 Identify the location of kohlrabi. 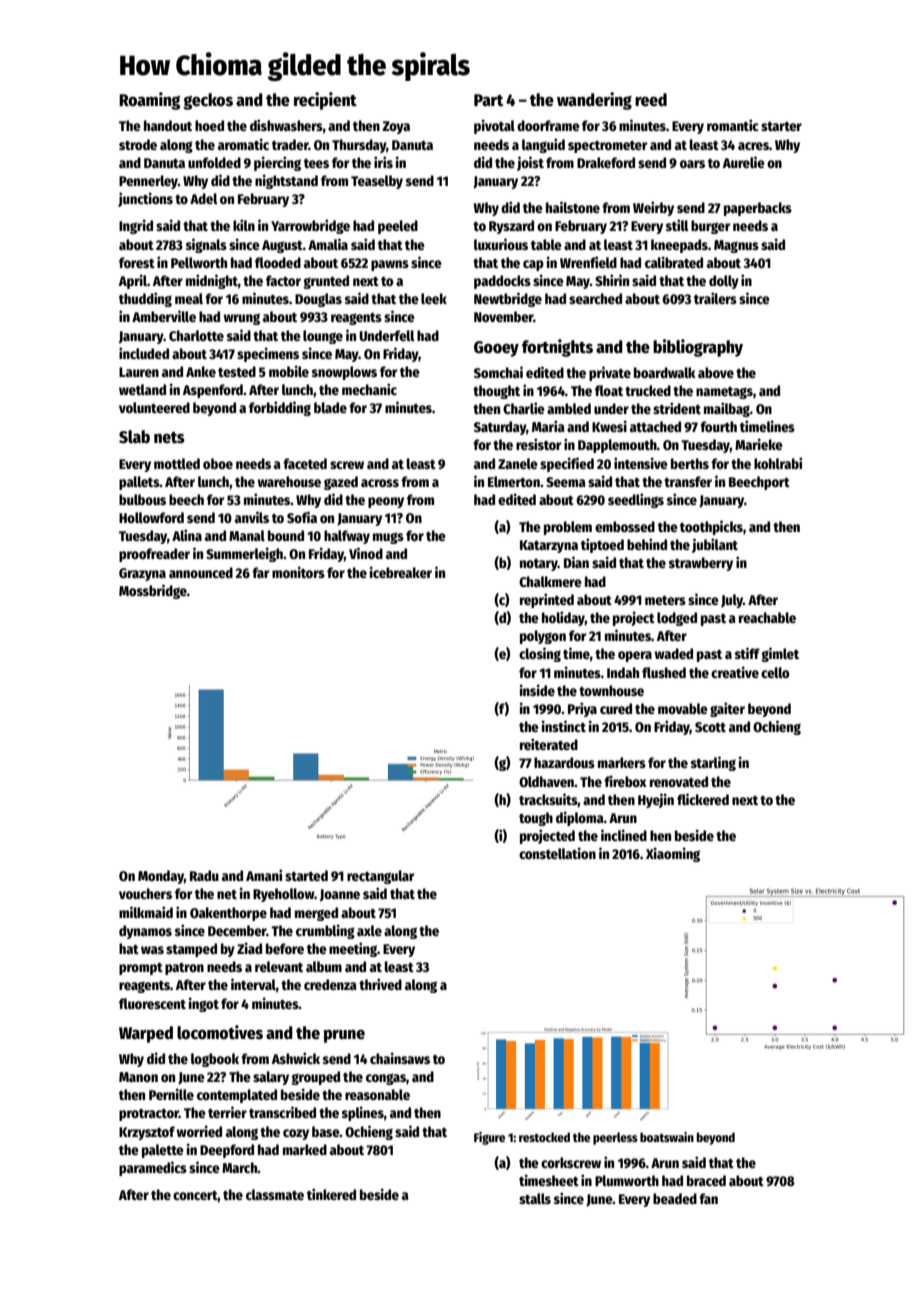
(778, 463).
